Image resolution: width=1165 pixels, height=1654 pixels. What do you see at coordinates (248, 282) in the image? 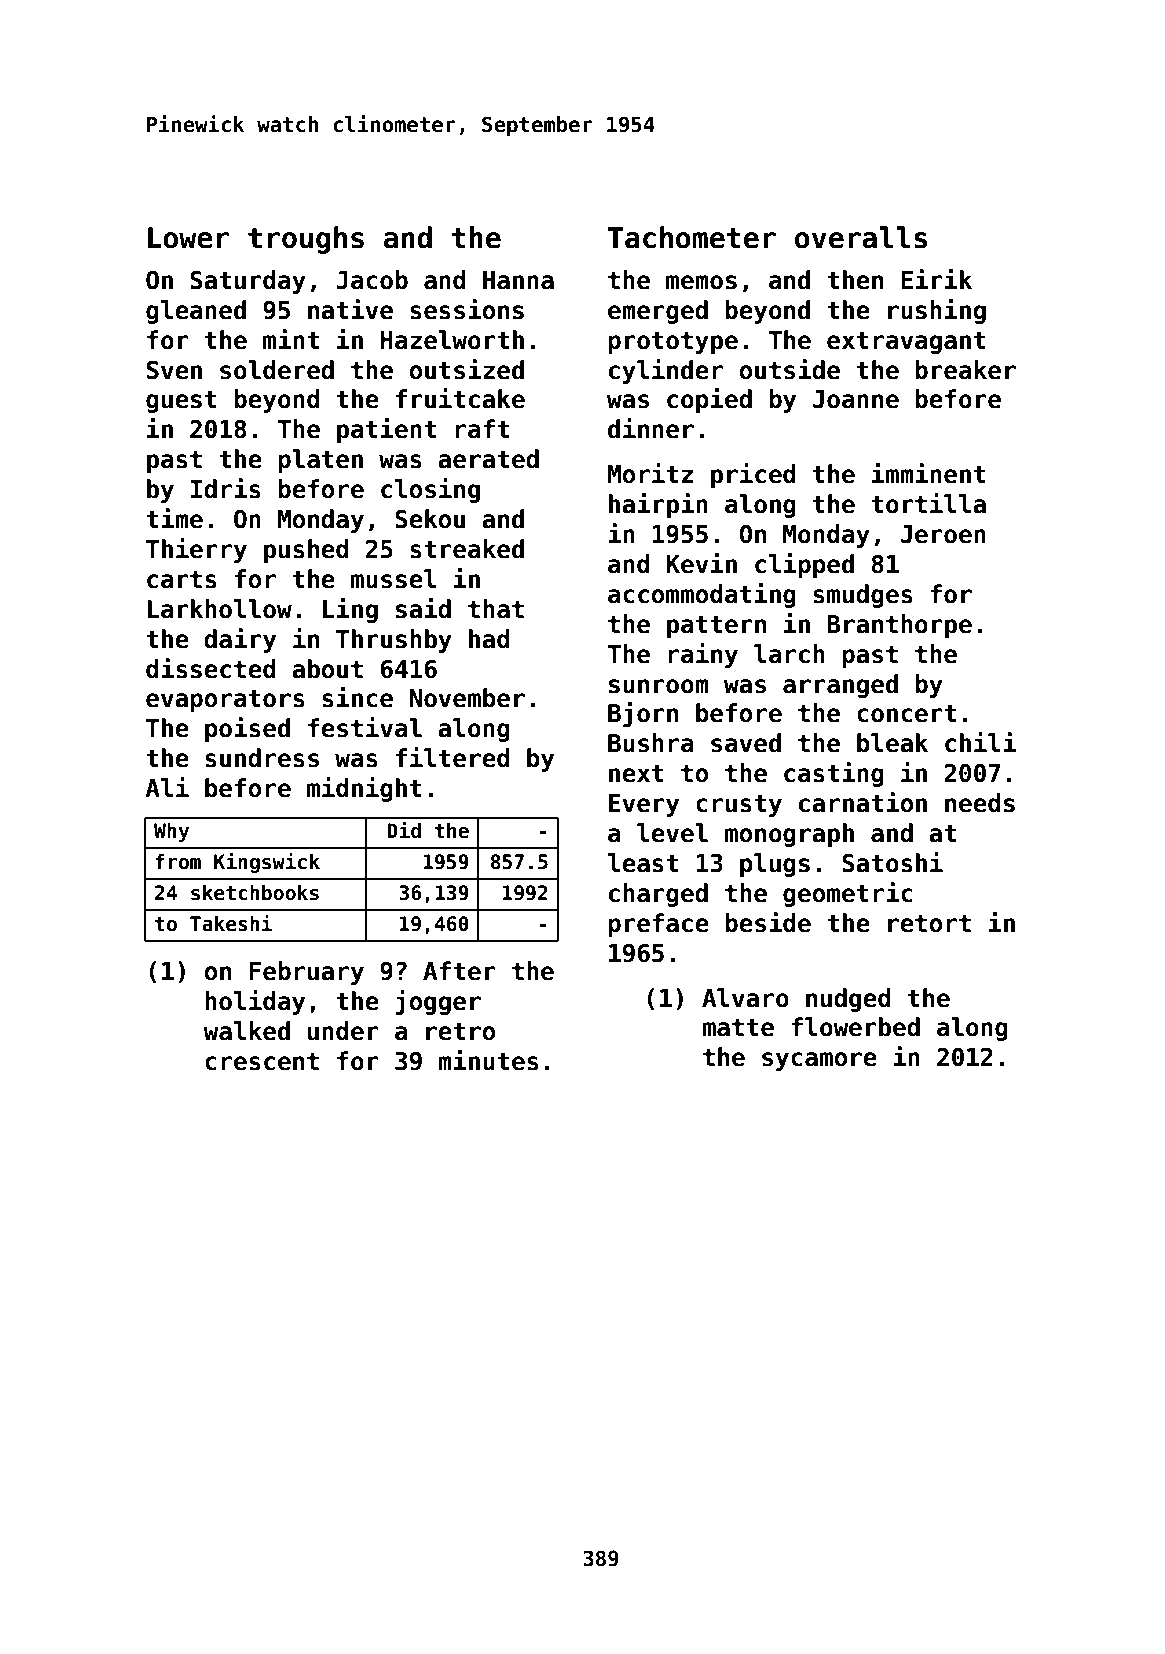
I see `Saturday` at bounding box center [248, 282].
